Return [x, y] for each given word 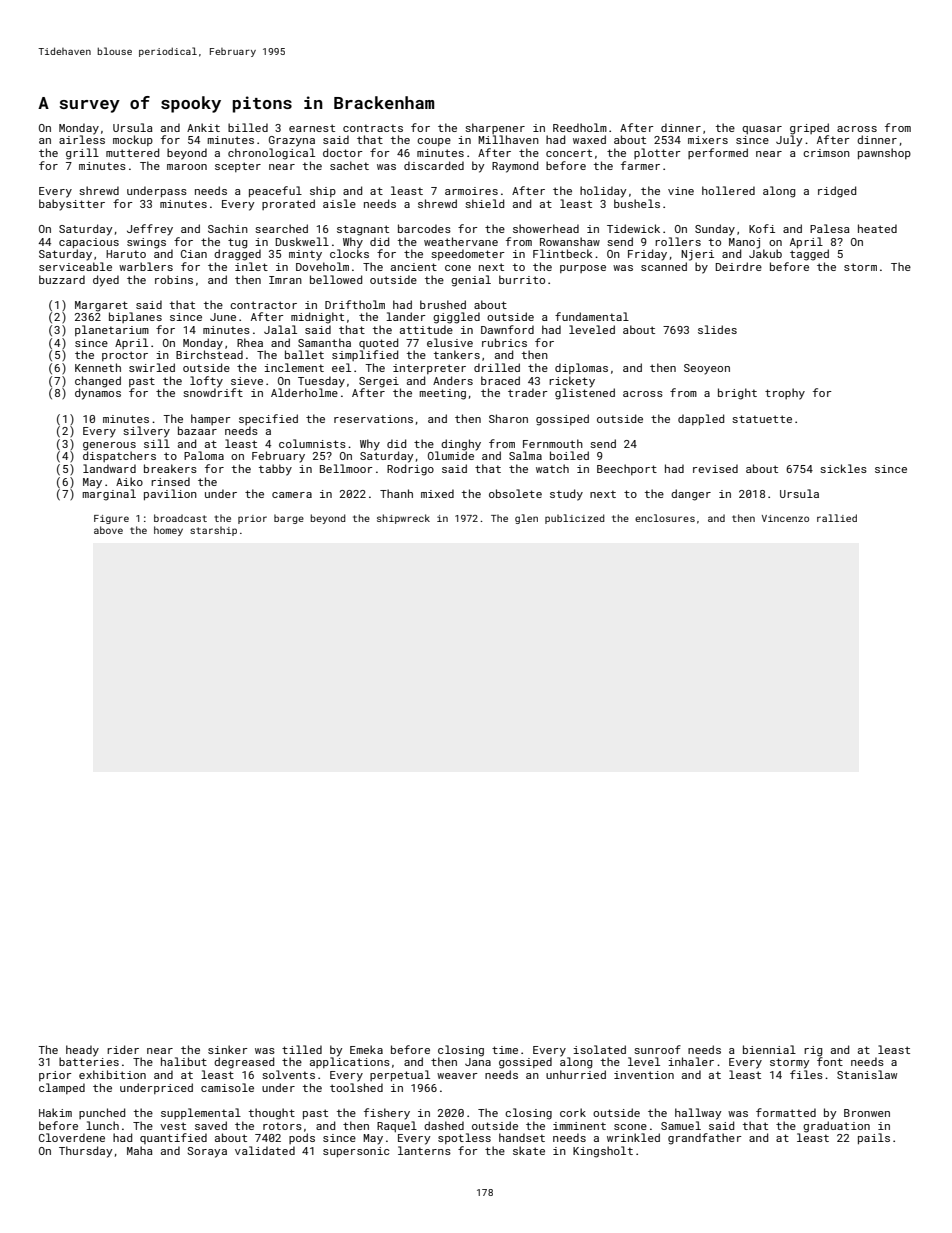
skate [529, 1150]
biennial [769, 1049]
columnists [312, 443]
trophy [785, 394]
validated [265, 1150]
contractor [263, 305]
